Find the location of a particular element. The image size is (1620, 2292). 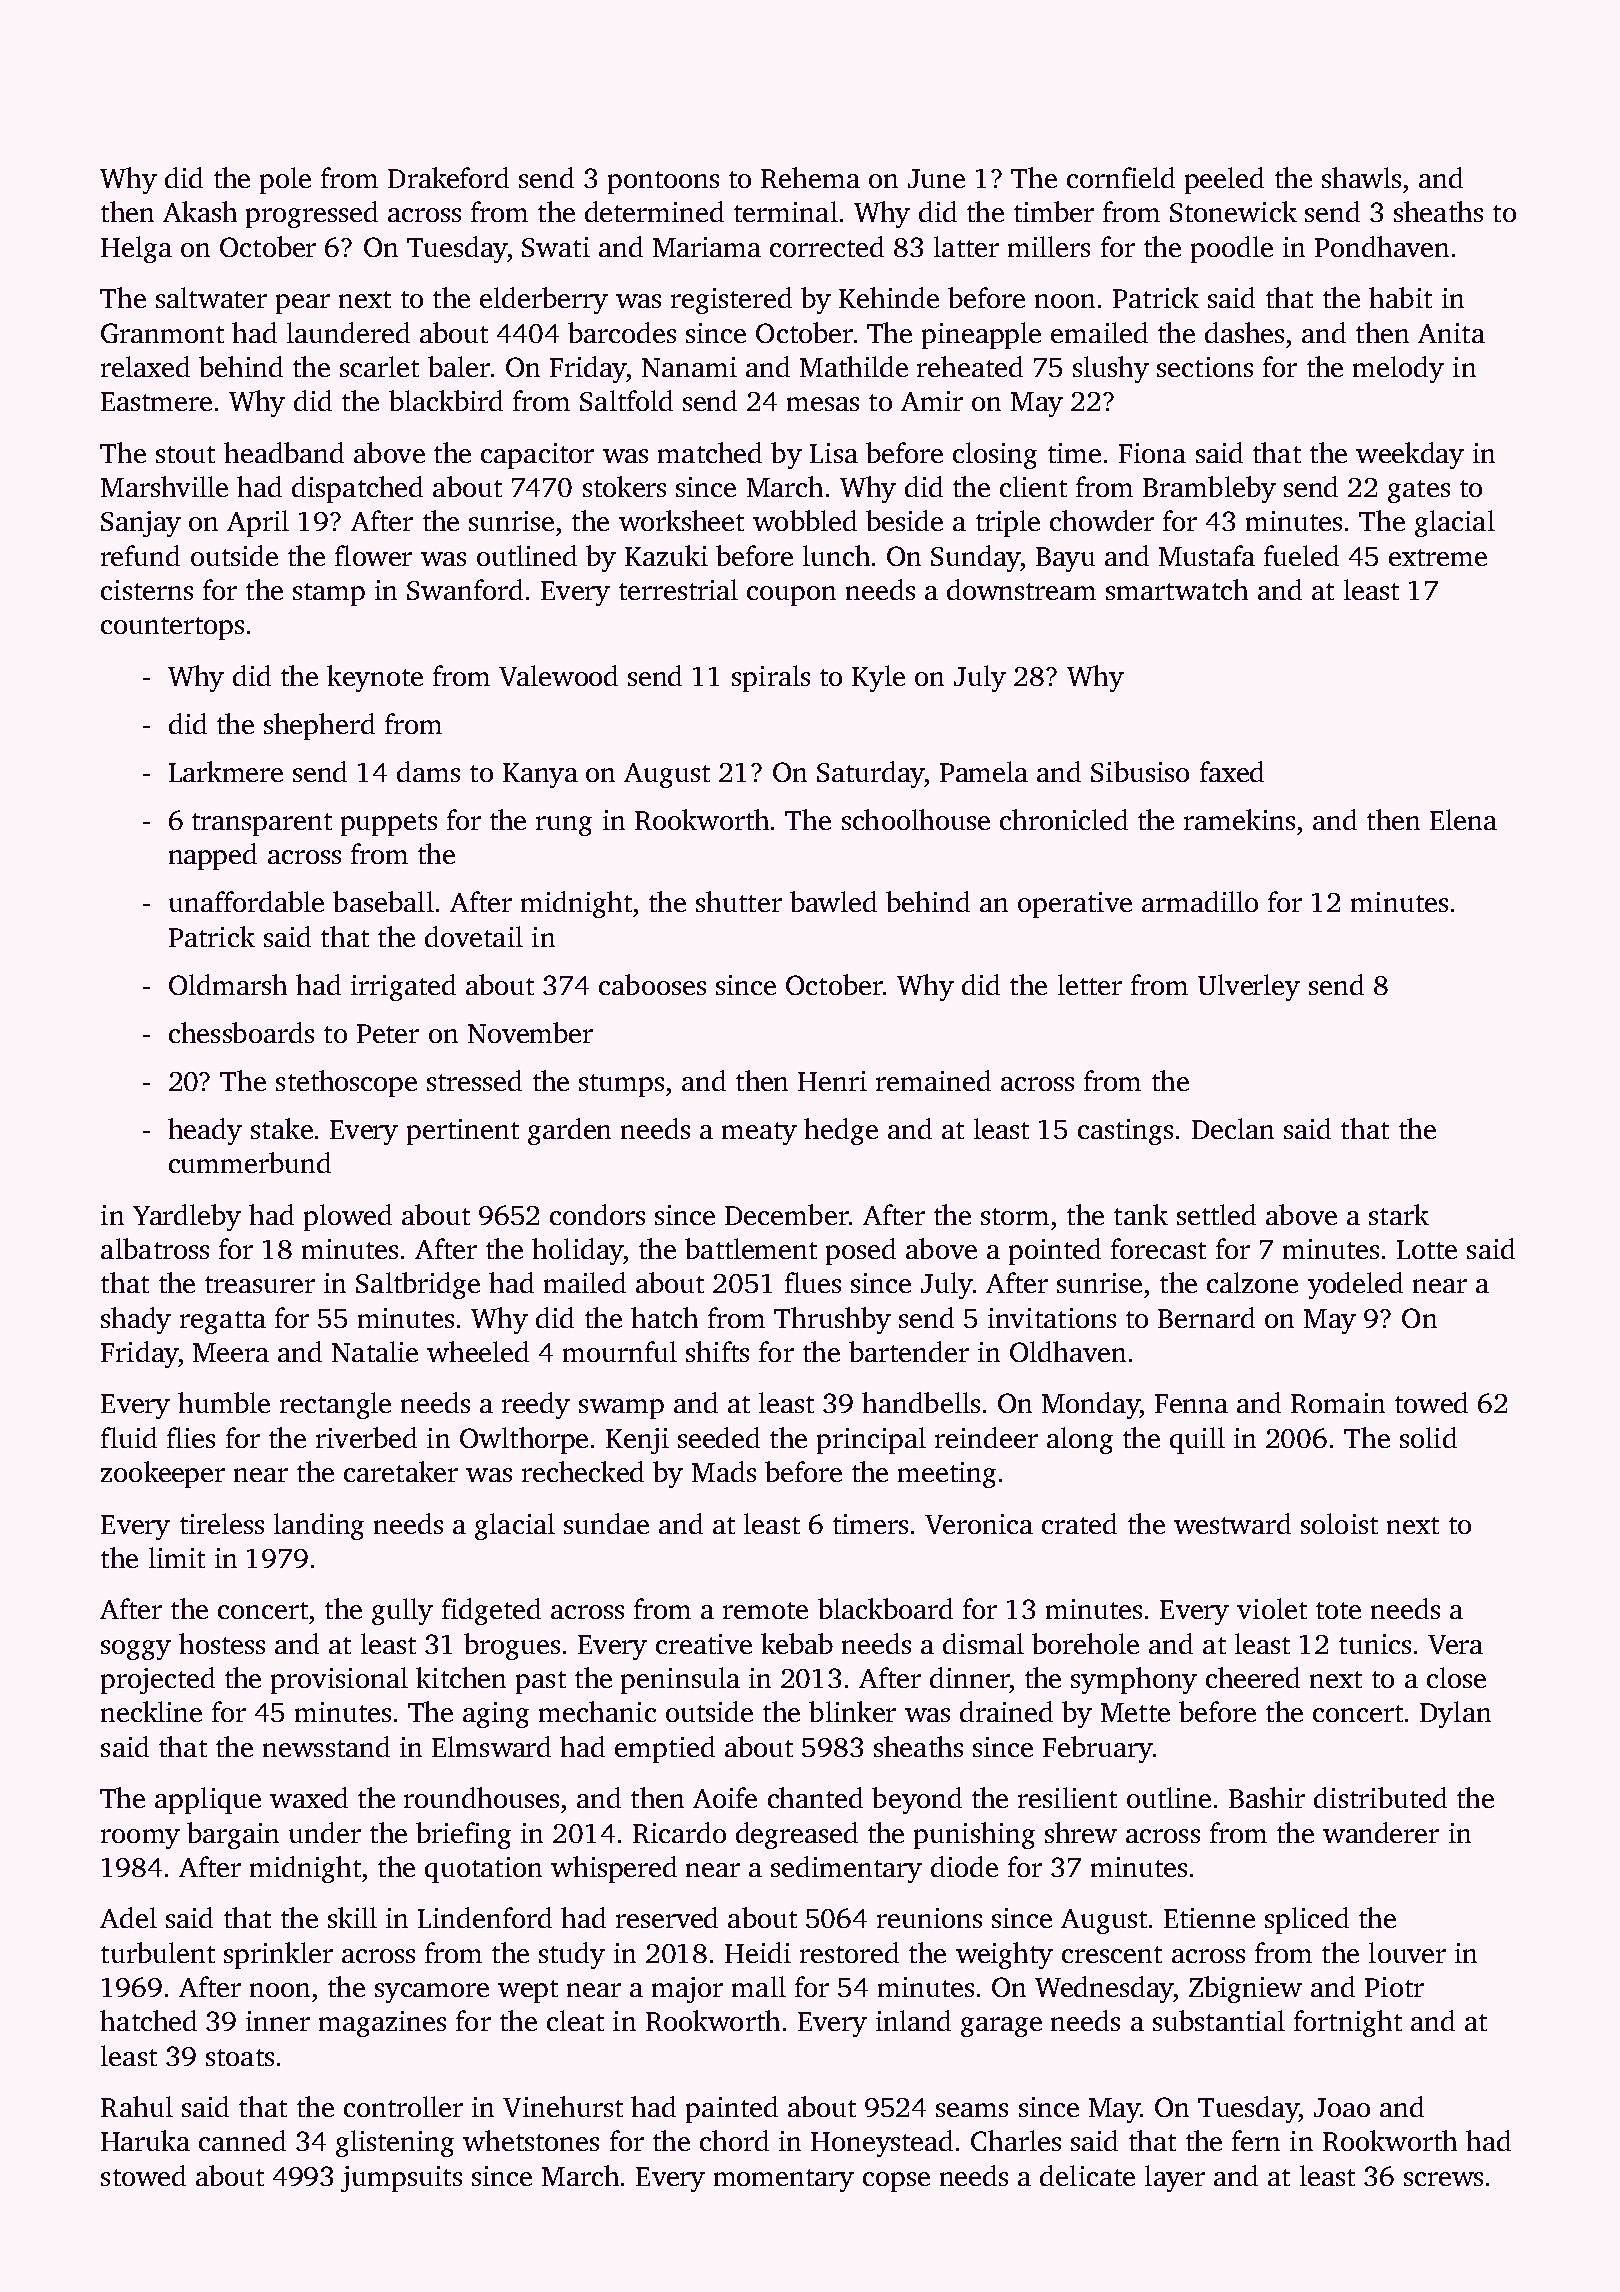

Larkmere is located at coordinates (226, 771).
